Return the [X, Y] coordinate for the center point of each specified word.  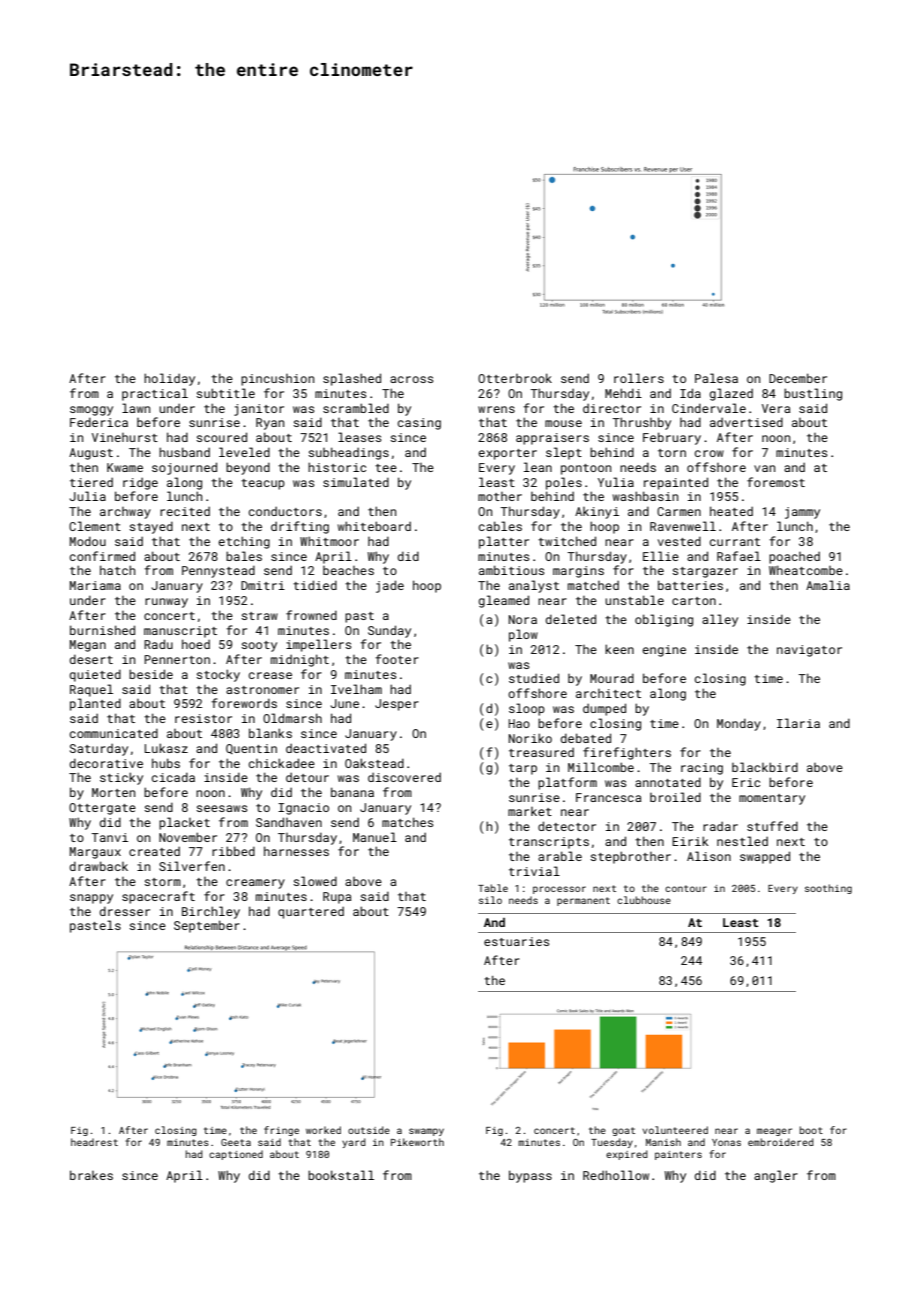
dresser [125, 911]
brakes [91, 1175]
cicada [173, 777]
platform [567, 783]
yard [354, 1143]
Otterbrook [515, 378]
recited [185, 511]
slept [564, 453]
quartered [311, 913]
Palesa [716, 378]
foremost [776, 482]
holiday [169, 379]
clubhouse [644, 900]
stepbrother [630, 857]
